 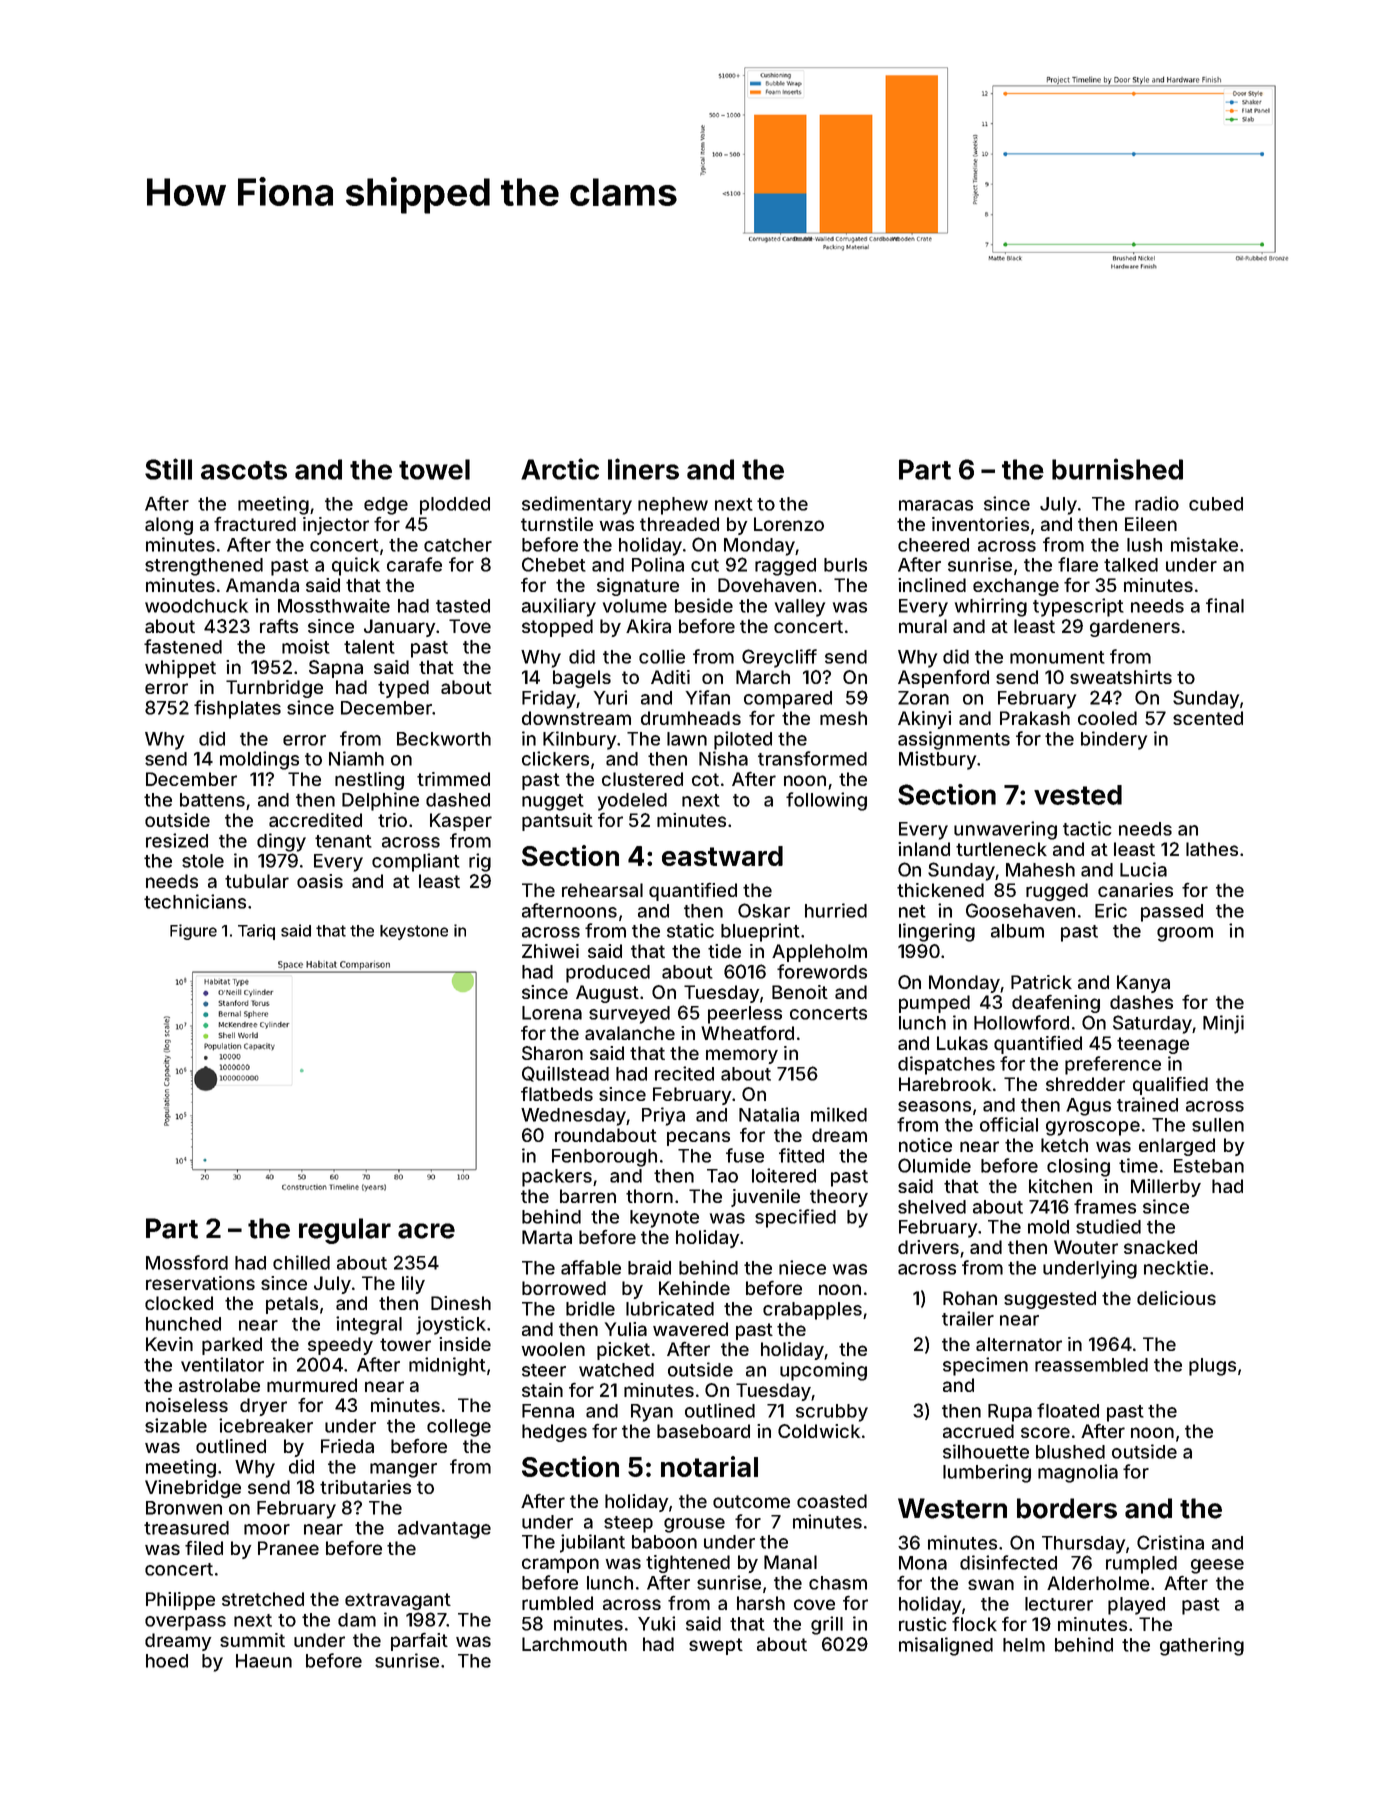 What do you see at coordinates (1008, 1562) in the screenshot?
I see `disinfected` at bounding box center [1008, 1562].
